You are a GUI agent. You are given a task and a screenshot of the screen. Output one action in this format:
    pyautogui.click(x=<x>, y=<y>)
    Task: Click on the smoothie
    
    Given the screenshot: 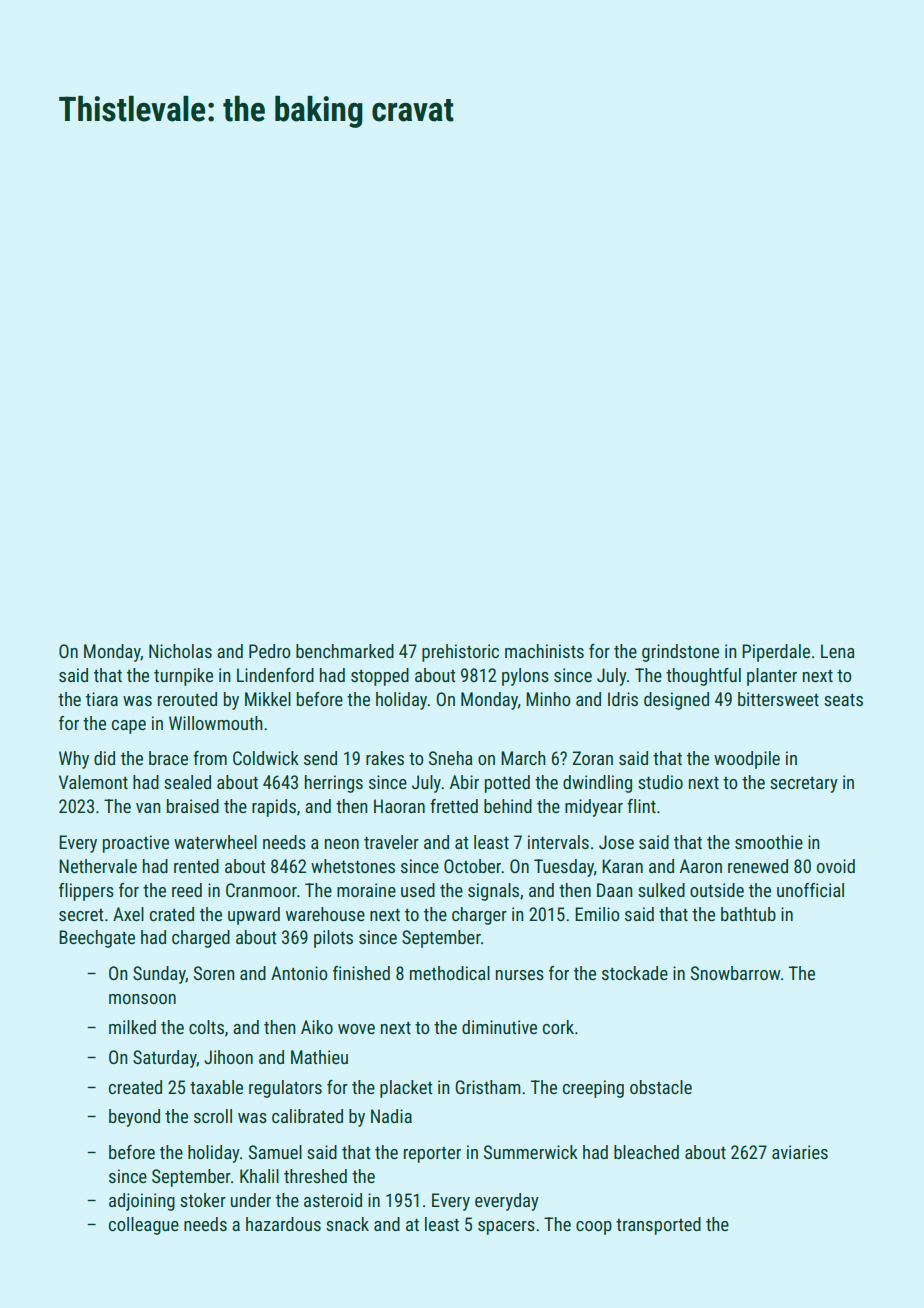 What is the action you would take?
    pyautogui.click(x=769, y=842)
